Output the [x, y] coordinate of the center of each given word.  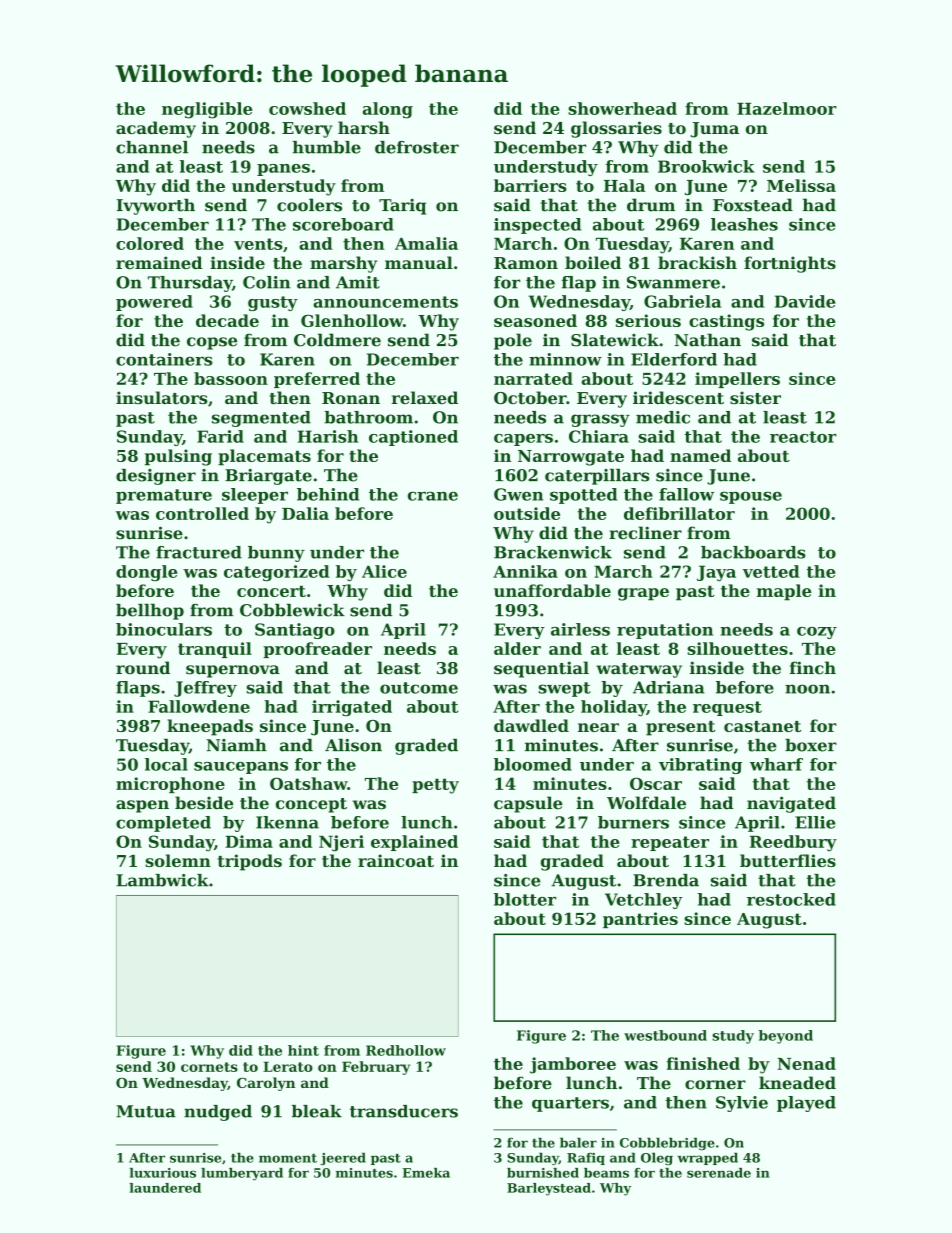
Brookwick [706, 166]
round [143, 668]
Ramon [526, 263]
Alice [384, 571]
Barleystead [549, 1189]
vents [258, 244]
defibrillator [679, 513]
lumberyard [242, 1174]
